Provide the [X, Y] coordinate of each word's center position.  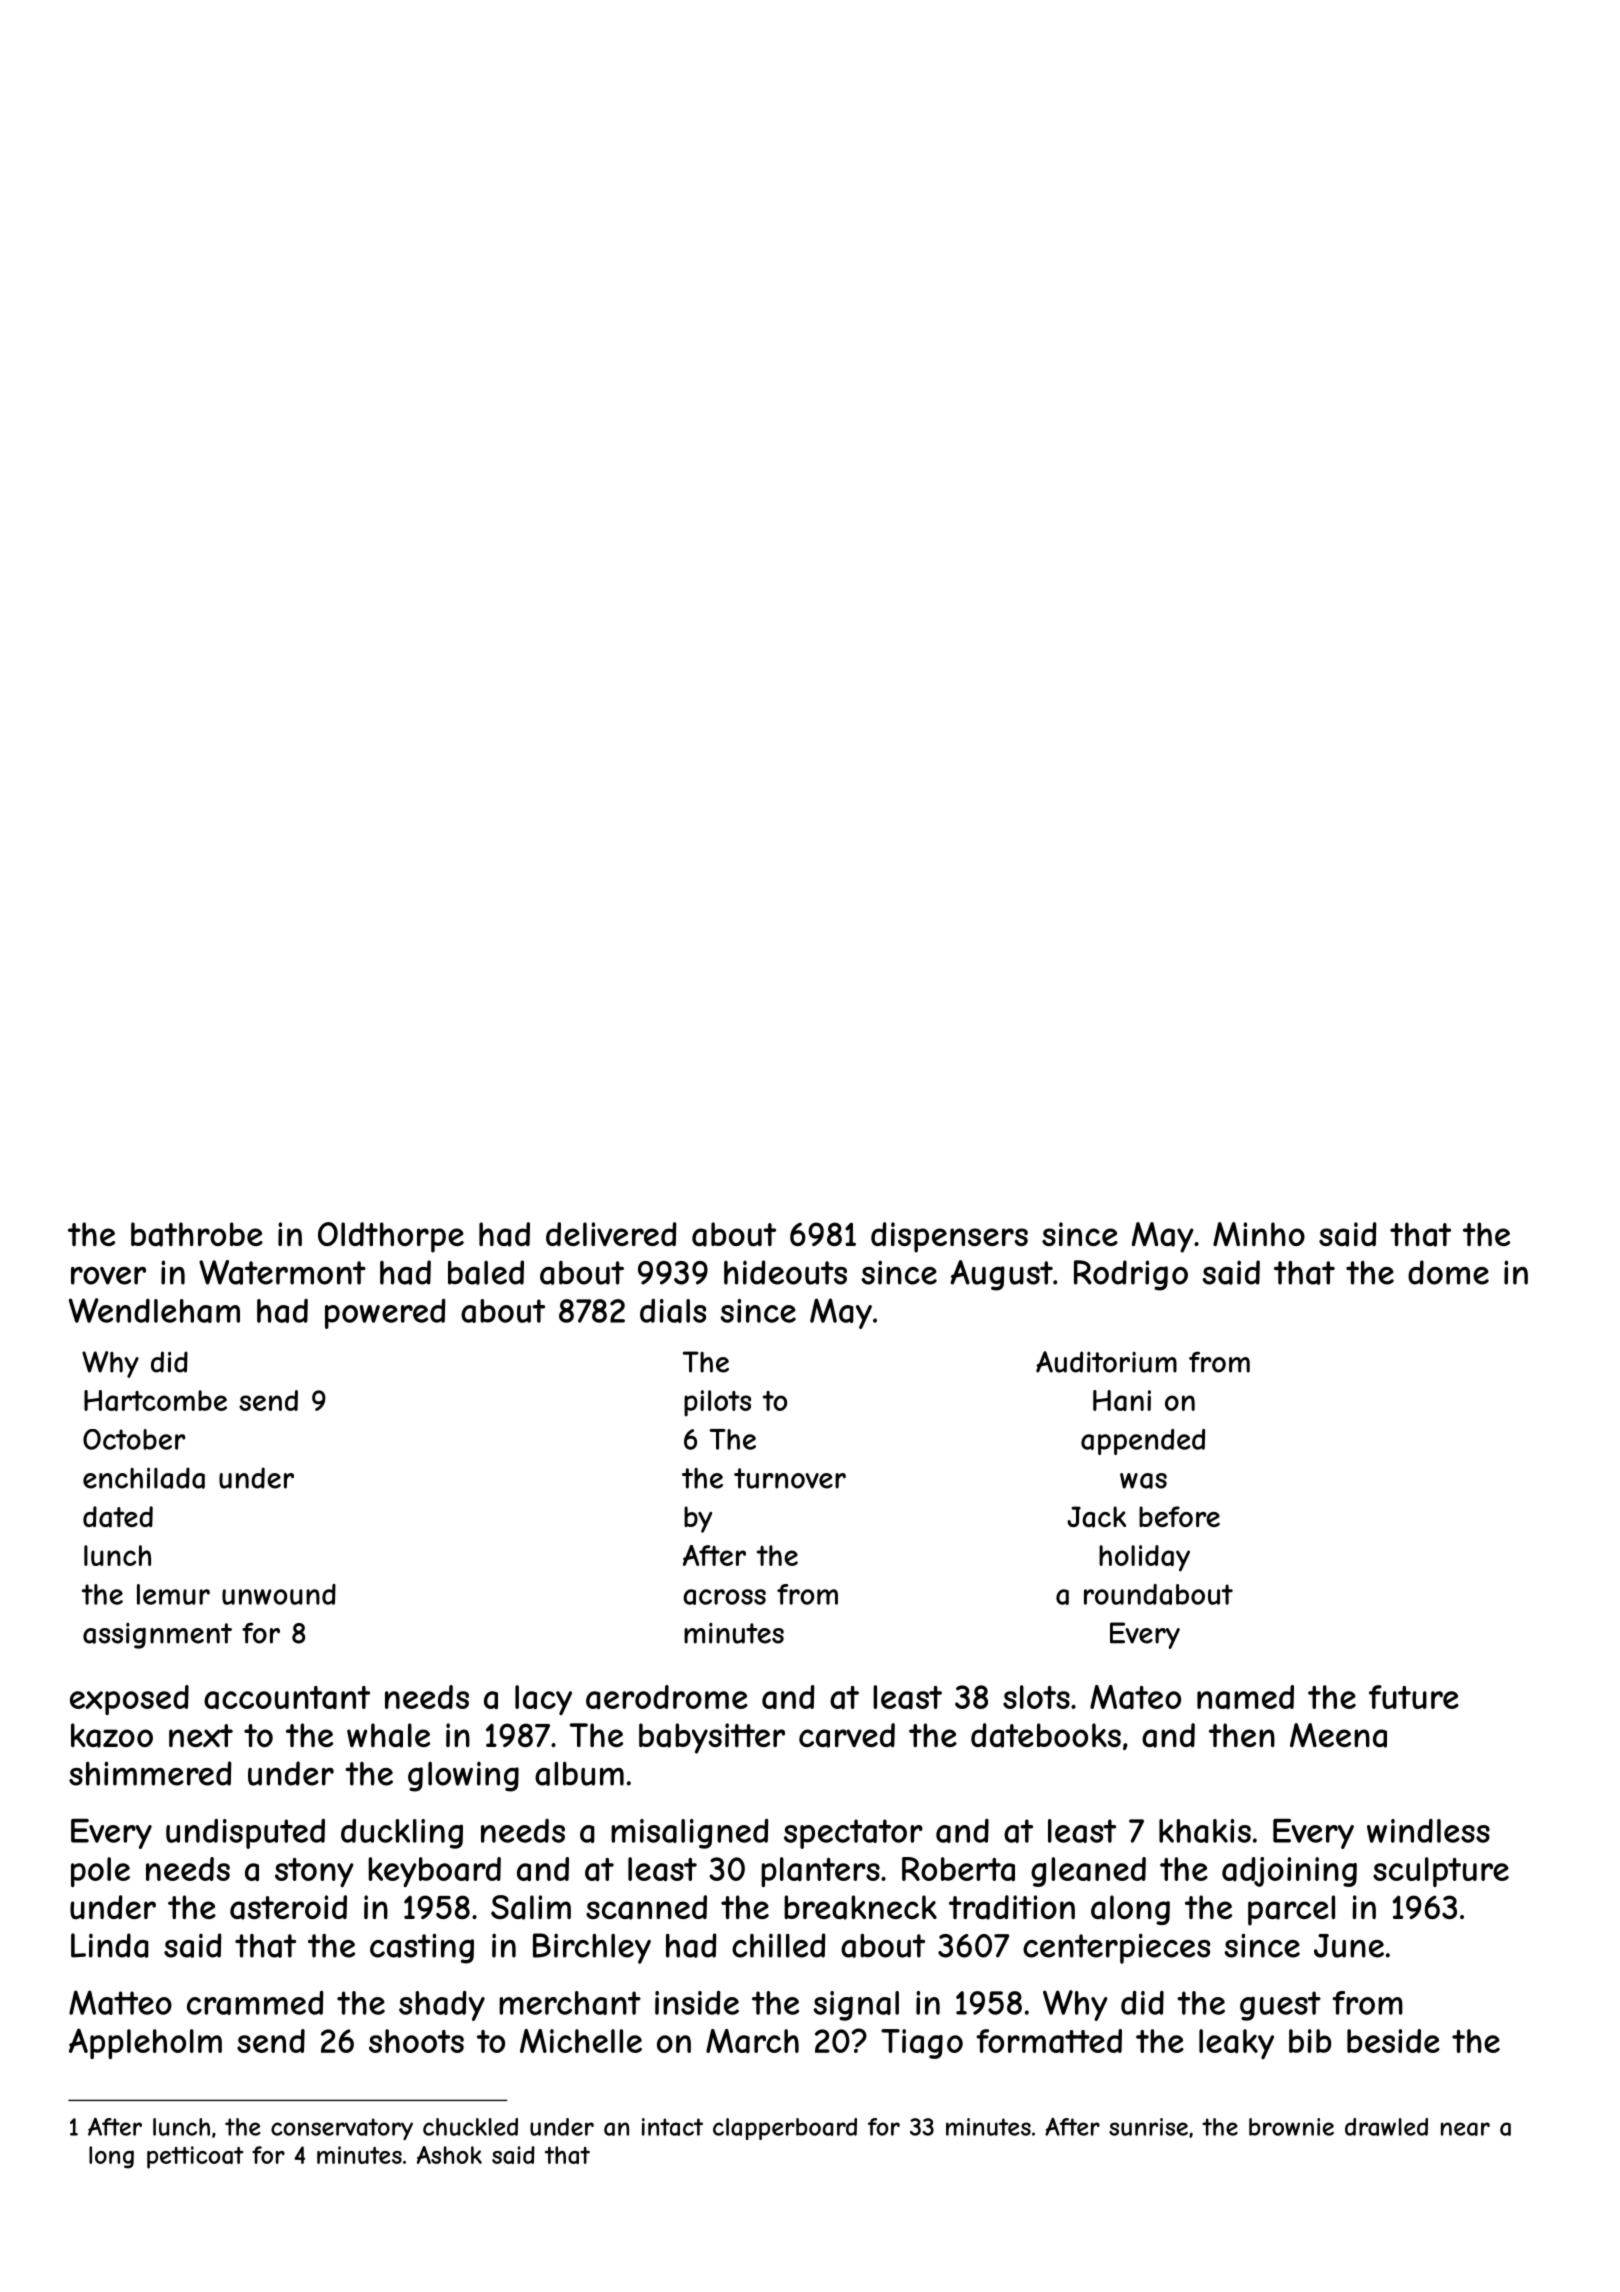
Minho [1259, 1234]
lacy [543, 1700]
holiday [1144, 1558]
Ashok [449, 2155]
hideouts [785, 1272]
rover [108, 1276]
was [1143, 1481]
